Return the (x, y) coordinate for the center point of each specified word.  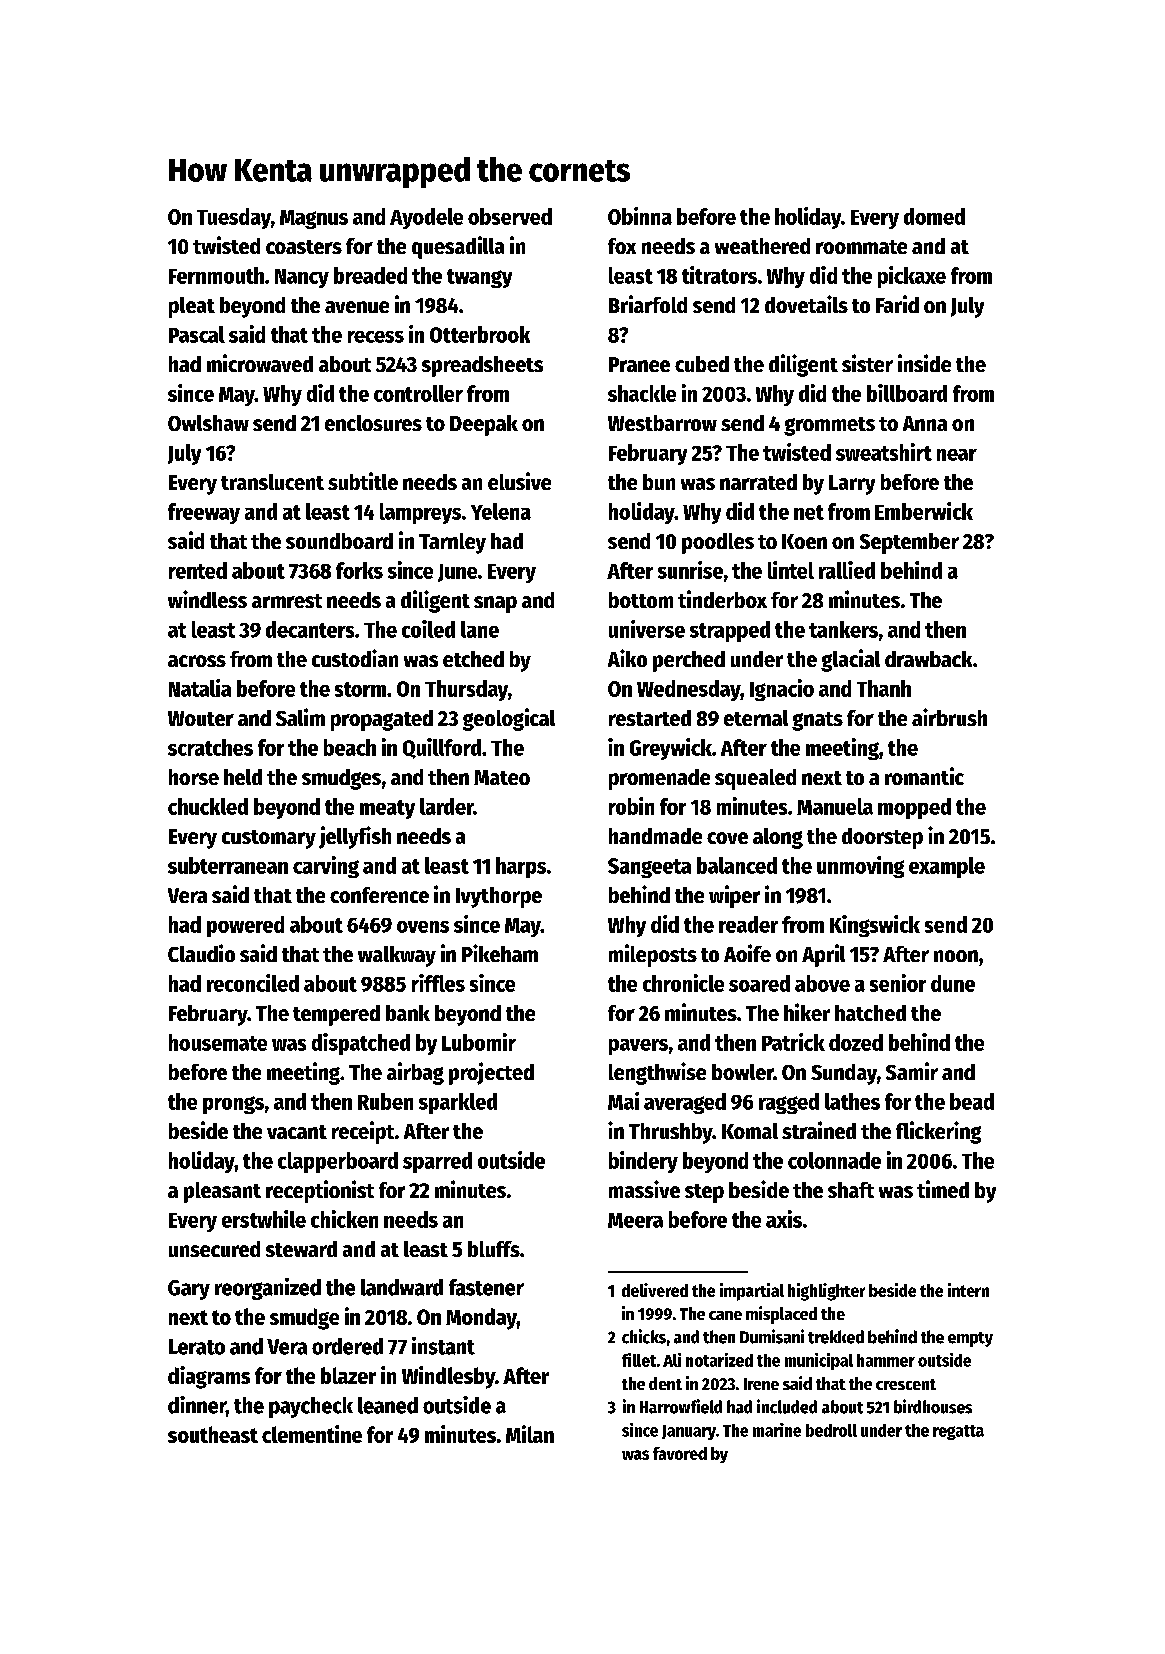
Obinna (640, 216)
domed (934, 216)
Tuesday (234, 218)
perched (689, 661)
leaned (388, 1405)
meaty (387, 809)
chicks (644, 1336)
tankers (843, 629)
